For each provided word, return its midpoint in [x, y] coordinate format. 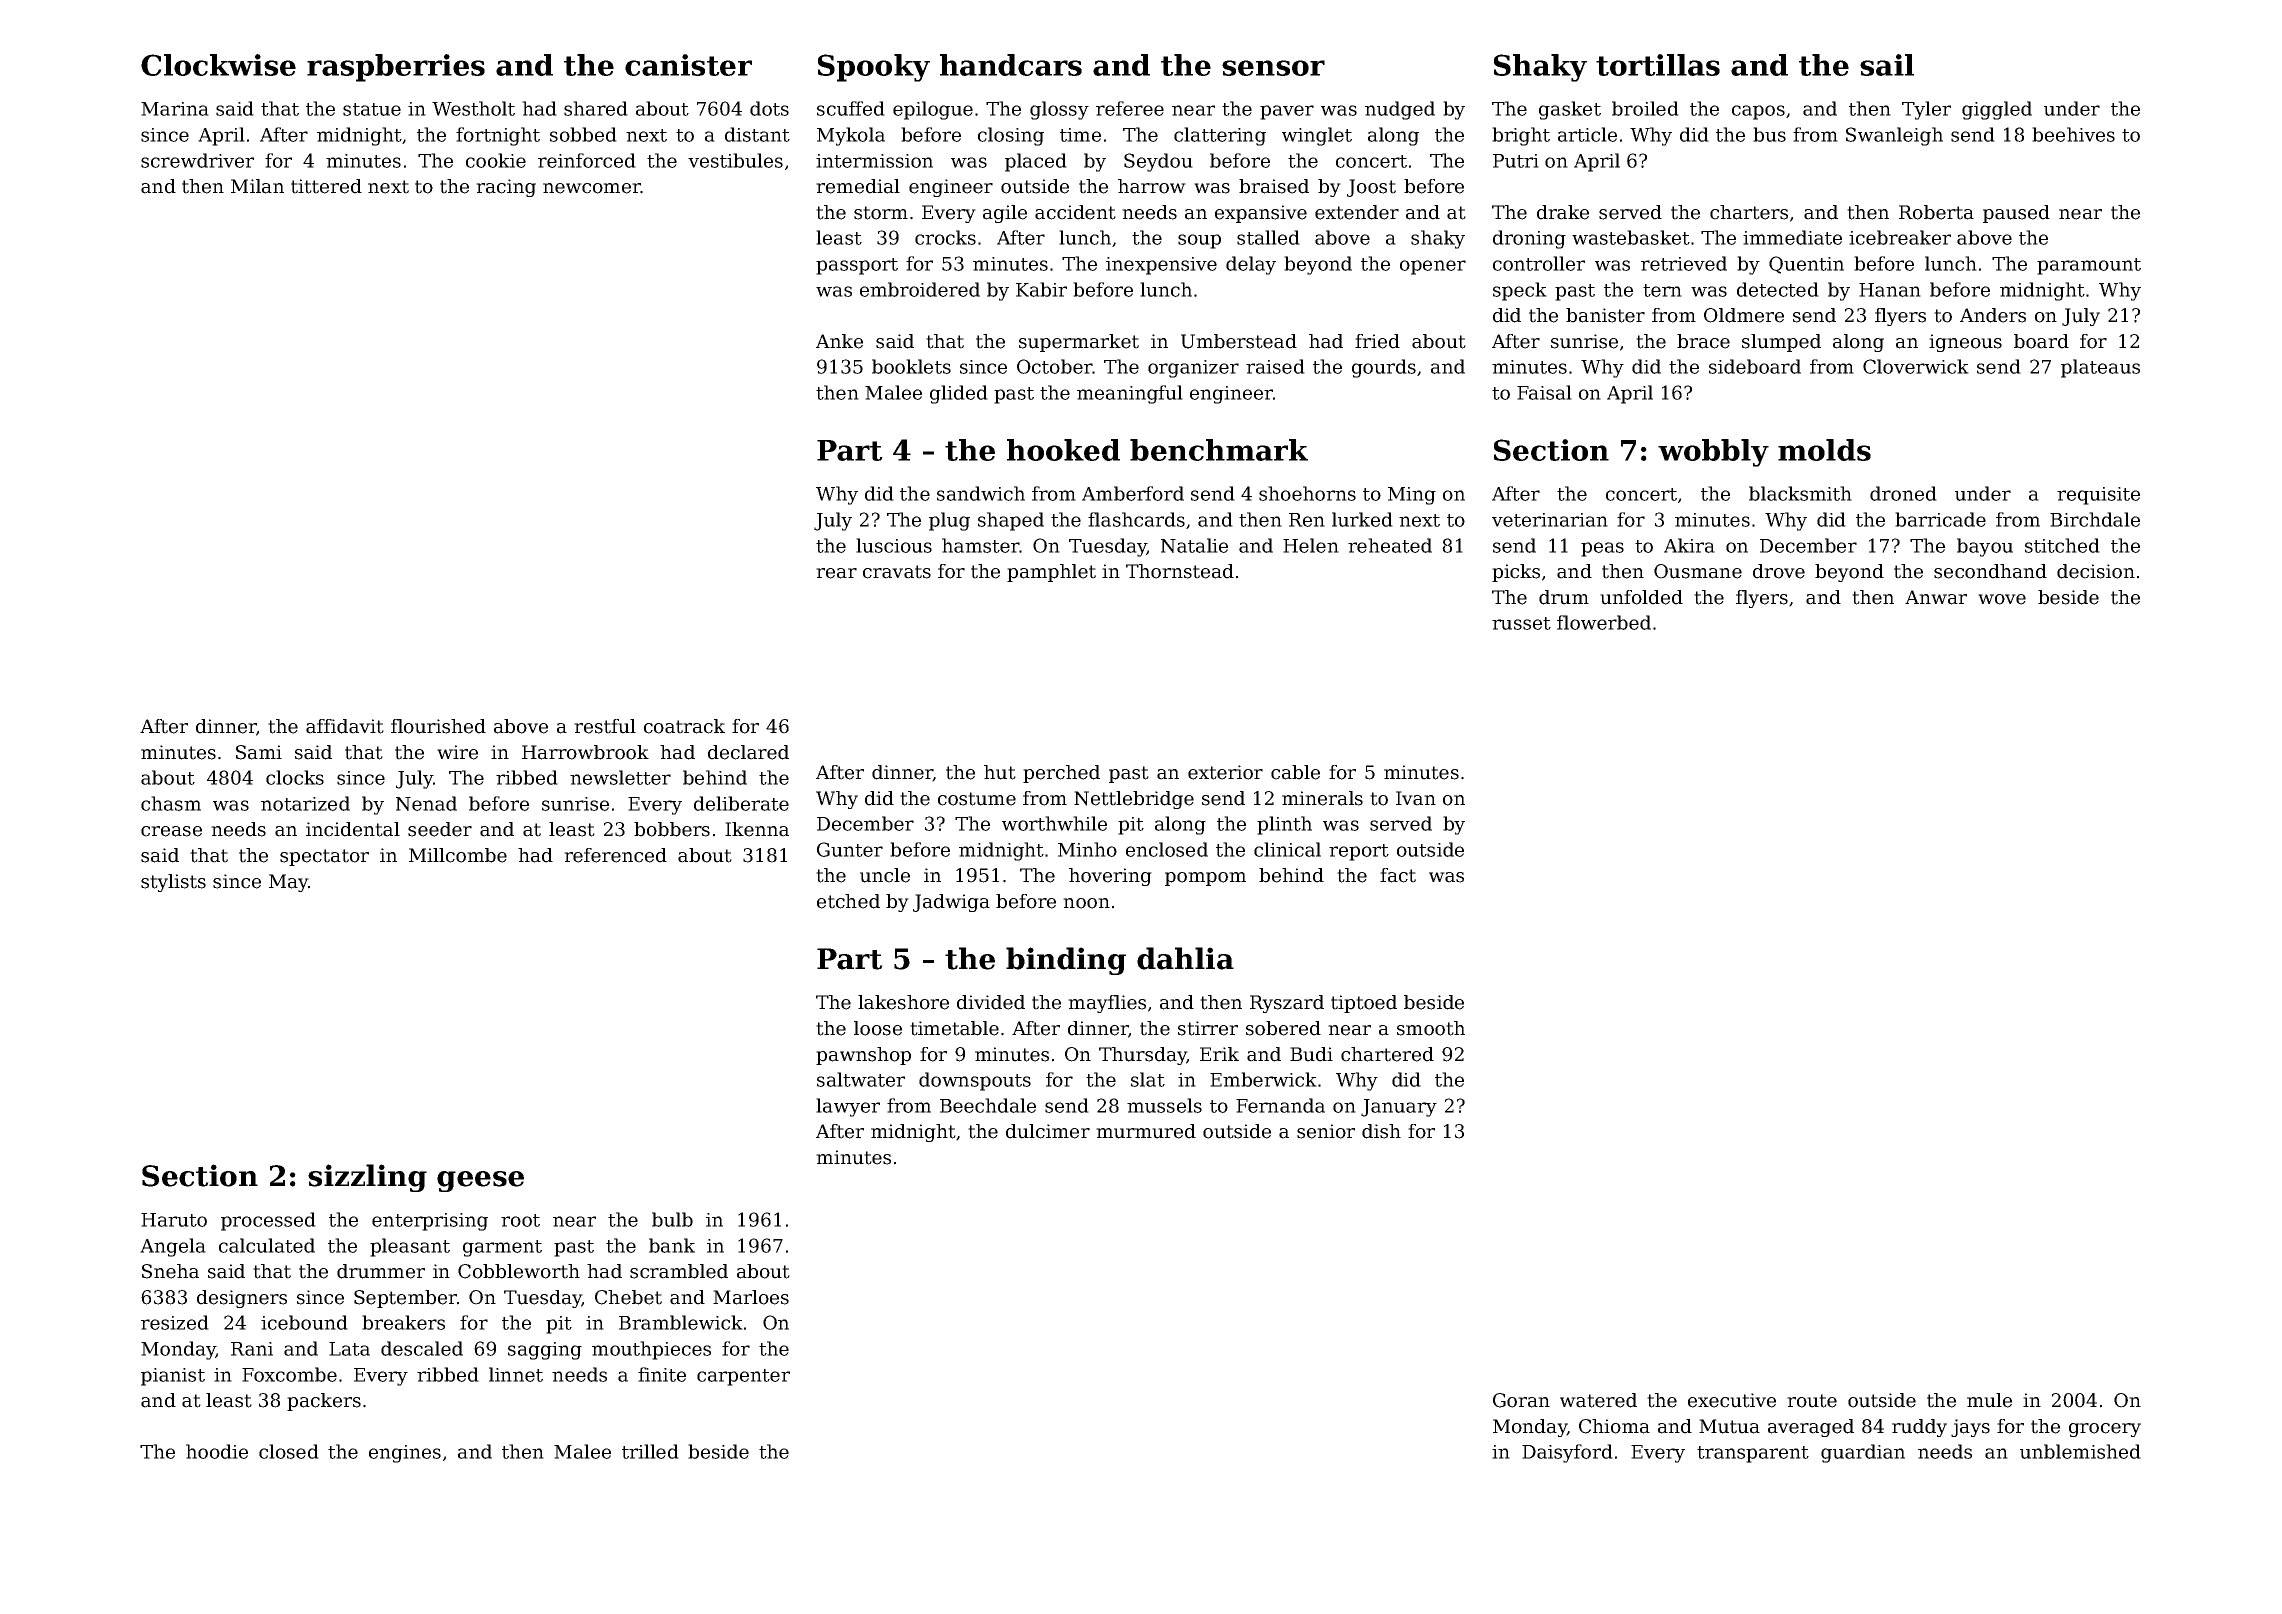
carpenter [743, 1377]
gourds [1384, 368]
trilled [650, 1451]
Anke [839, 341]
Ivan [1416, 798]
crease [171, 831]
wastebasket [1631, 237]
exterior [1225, 772]
